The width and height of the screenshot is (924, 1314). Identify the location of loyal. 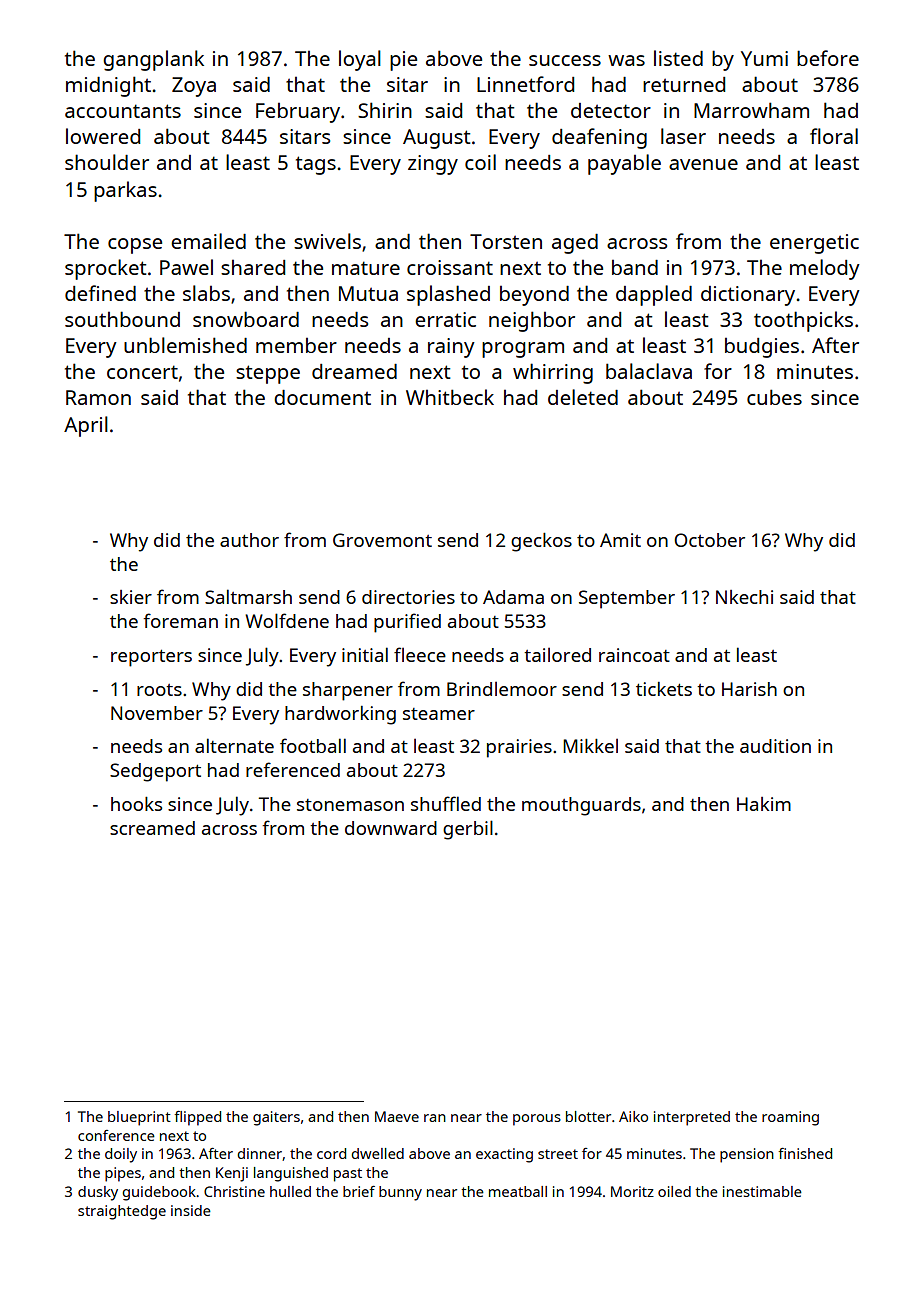
(360, 60).
